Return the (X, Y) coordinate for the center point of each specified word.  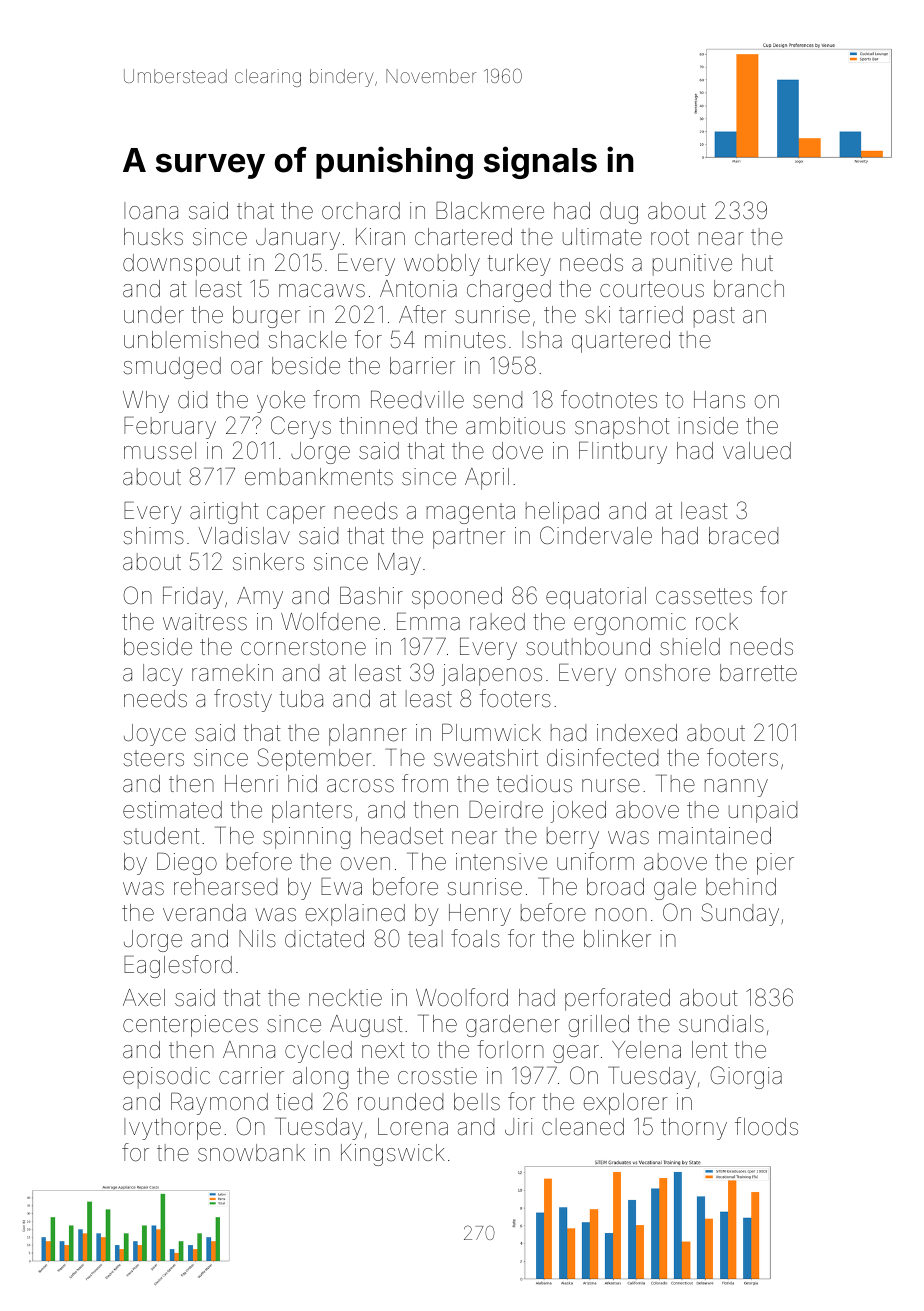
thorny (694, 1129)
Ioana (151, 211)
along (320, 1078)
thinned (378, 426)
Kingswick (393, 1155)
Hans (719, 400)
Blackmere (490, 211)
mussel (160, 451)
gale (675, 889)
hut (757, 262)
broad (615, 887)
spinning (306, 838)
